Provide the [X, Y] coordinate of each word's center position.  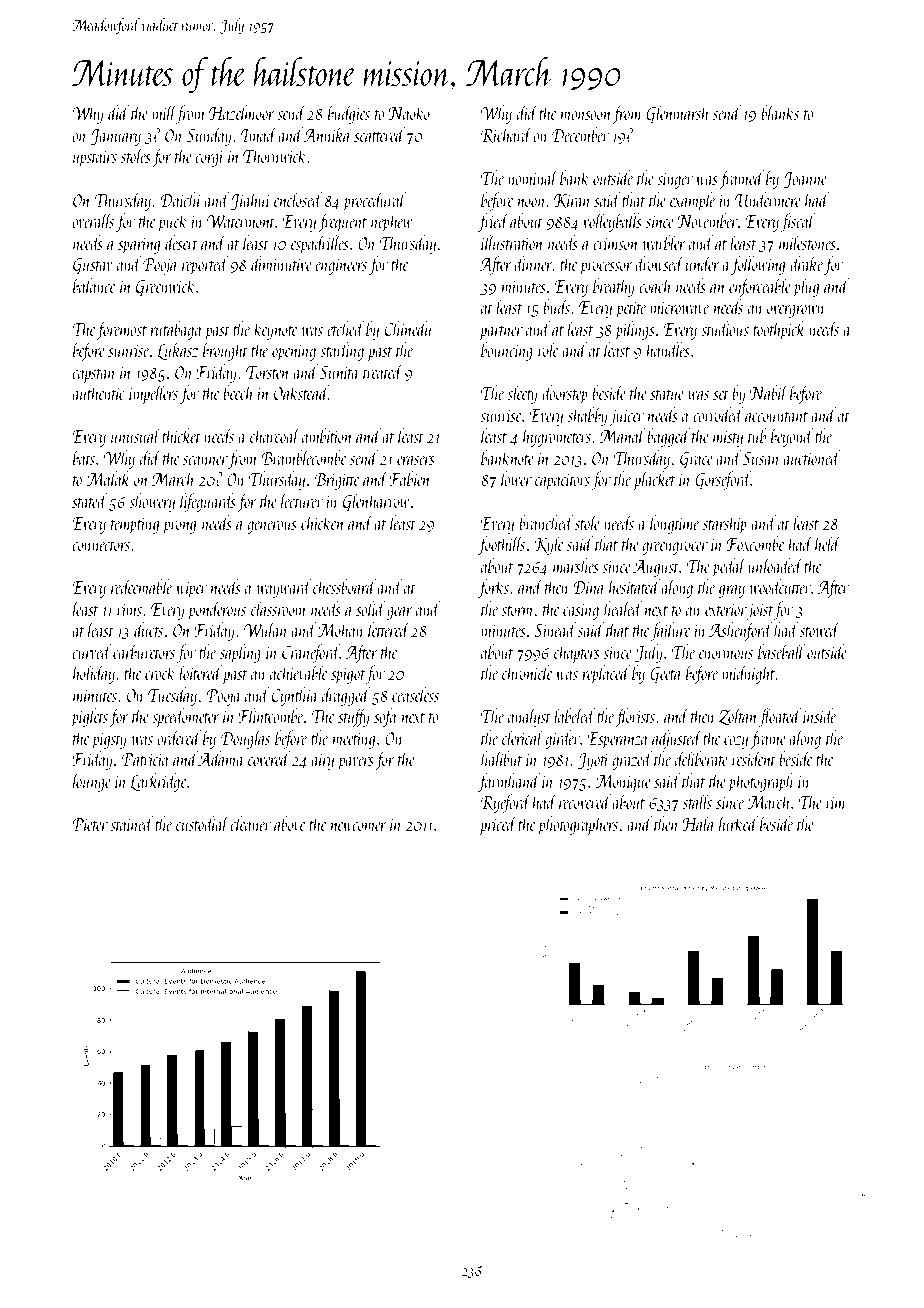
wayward [284, 588]
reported [205, 265]
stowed [820, 629]
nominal [533, 177]
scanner [205, 460]
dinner [533, 263]
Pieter [90, 824]
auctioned [812, 457]
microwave [679, 308]
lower [516, 478]
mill [164, 112]
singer [675, 181]
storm [517, 611]
